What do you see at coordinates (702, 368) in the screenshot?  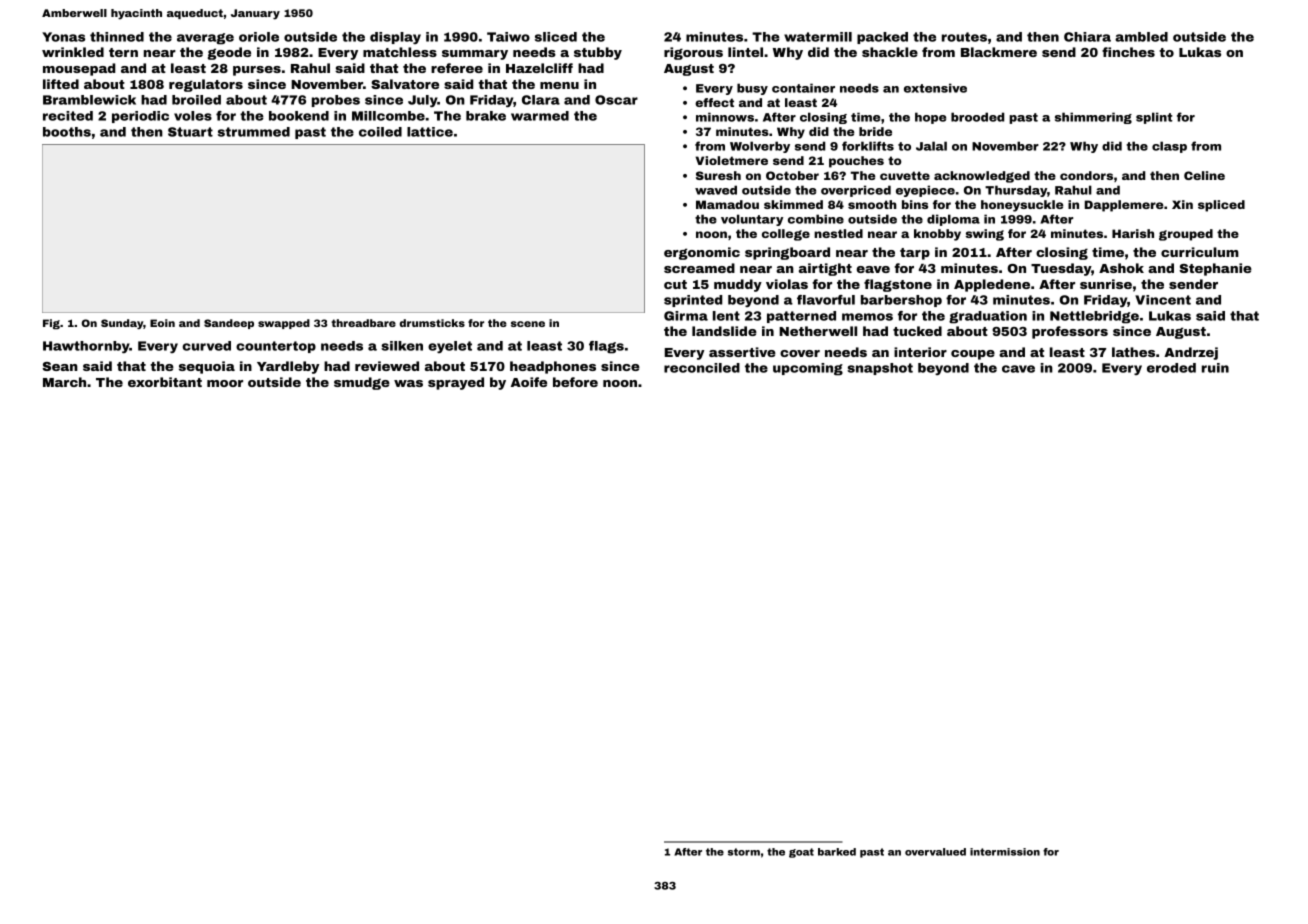 I see `reconciled` at bounding box center [702, 368].
